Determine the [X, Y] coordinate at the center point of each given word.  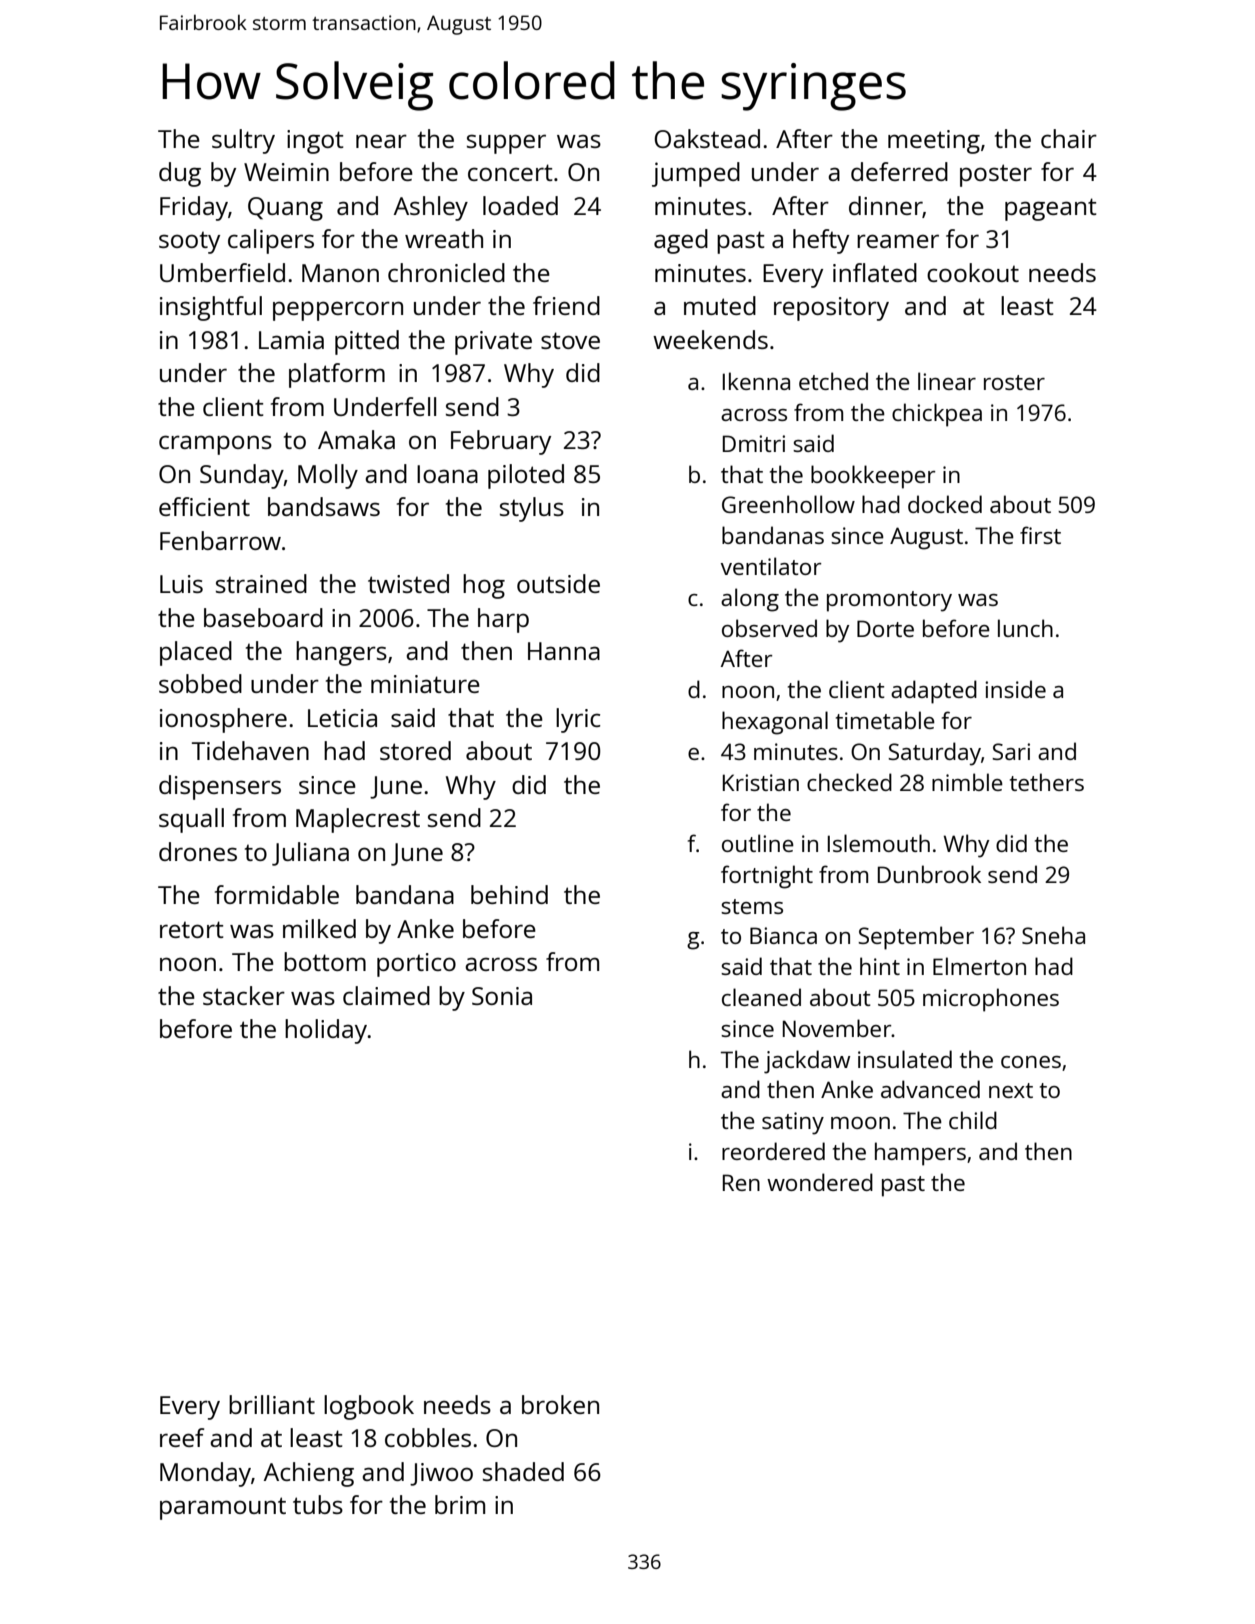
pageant [1051, 209]
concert [510, 172]
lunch [1025, 628]
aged [681, 241]
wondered [820, 1182]
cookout [973, 272]
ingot [315, 142]
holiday [326, 1031]
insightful [211, 308]
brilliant [272, 1404]
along [750, 600]
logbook [369, 1407]
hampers [920, 1154]
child [973, 1120]
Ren [741, 1182]
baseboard [263, 617]
